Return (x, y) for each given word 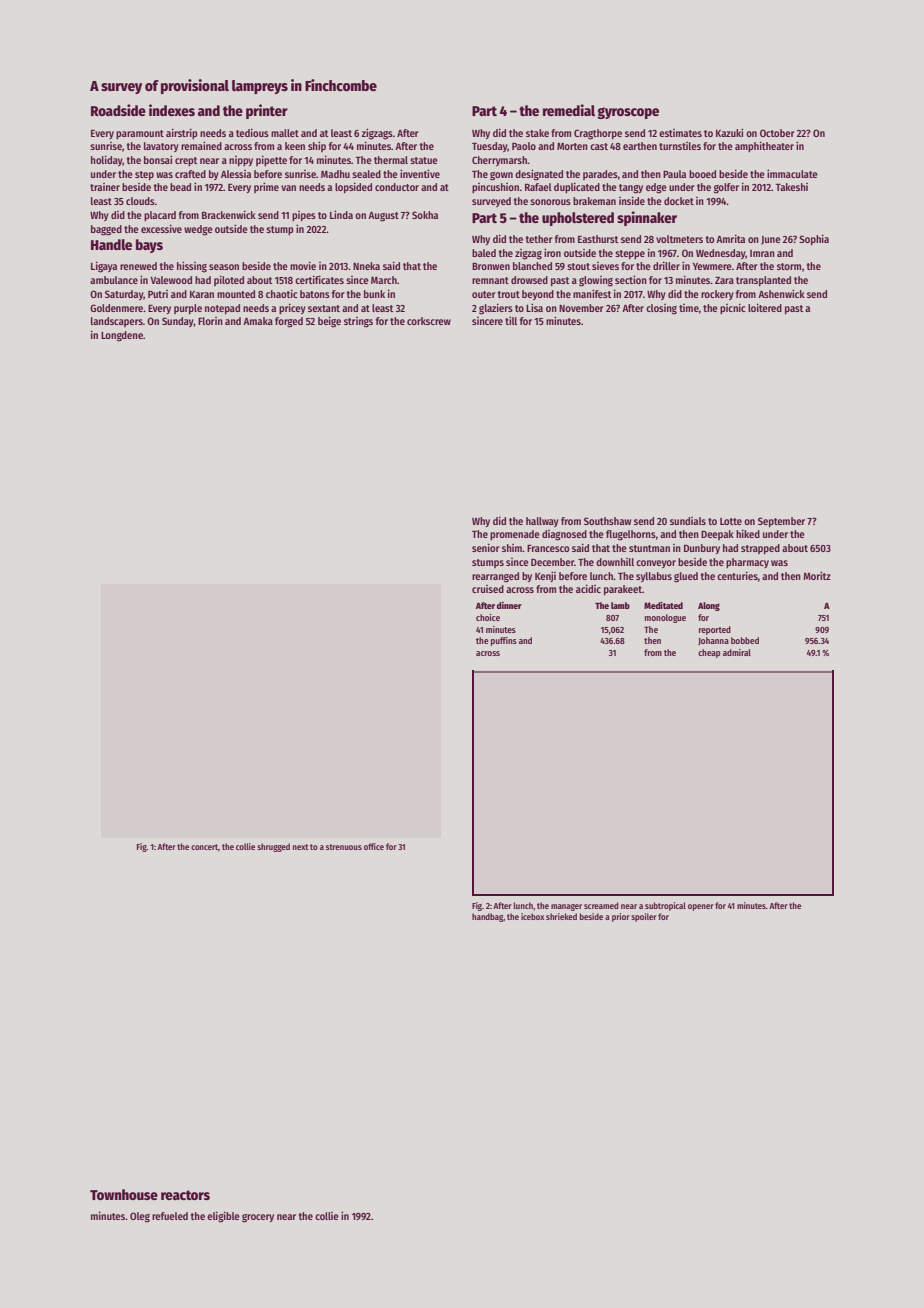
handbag (488, 917)
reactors (185, 1195)
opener (701, 907)
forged (289, 322)
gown (501, 176)
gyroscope (628, 113)
